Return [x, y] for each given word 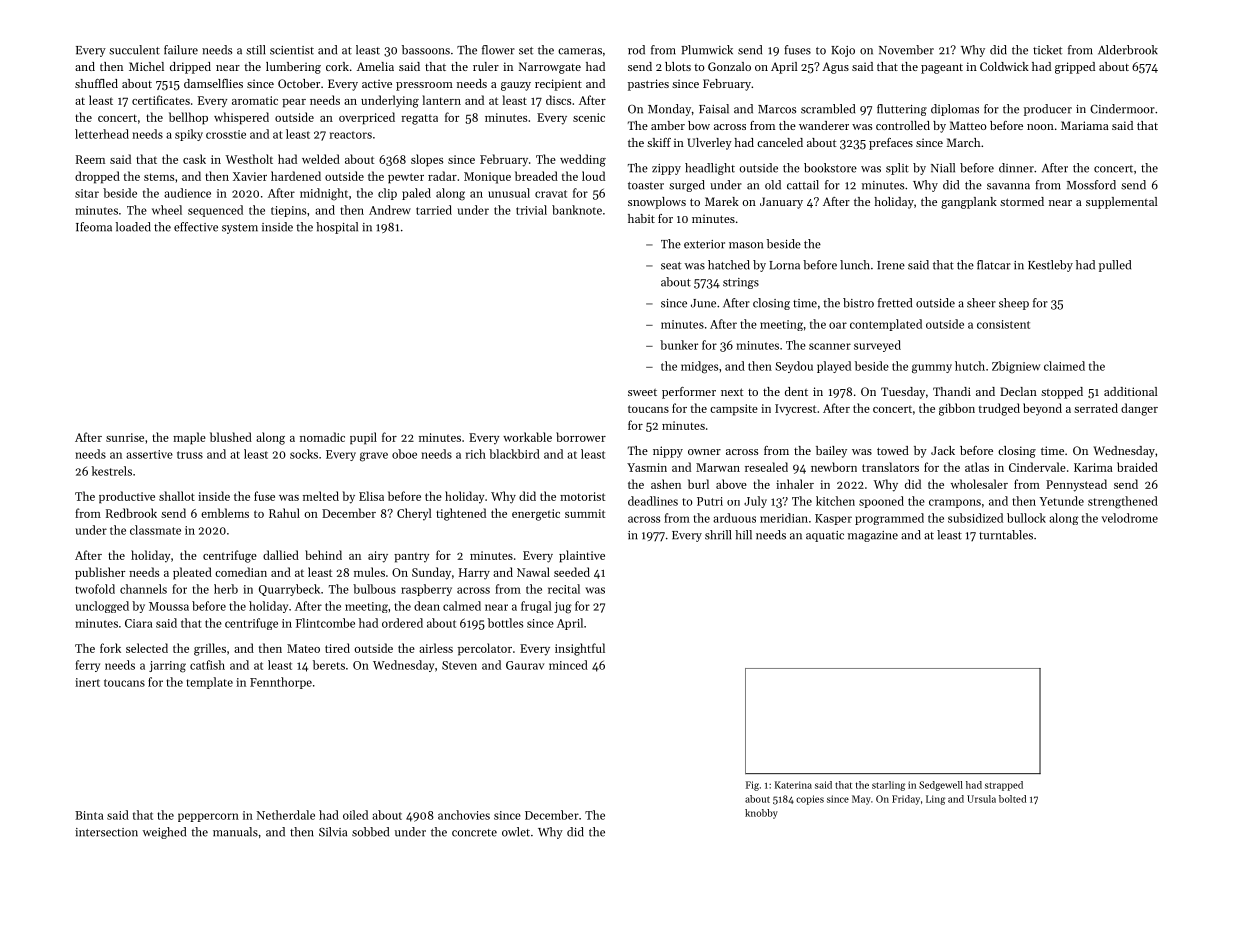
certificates [161, 100]
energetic [536, 515]
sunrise [125, 437]
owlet [516, 832]
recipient [558, 85]
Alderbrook [1128, 50]
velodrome [1130, 518]
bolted [1012, 799]
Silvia [333, 832]
